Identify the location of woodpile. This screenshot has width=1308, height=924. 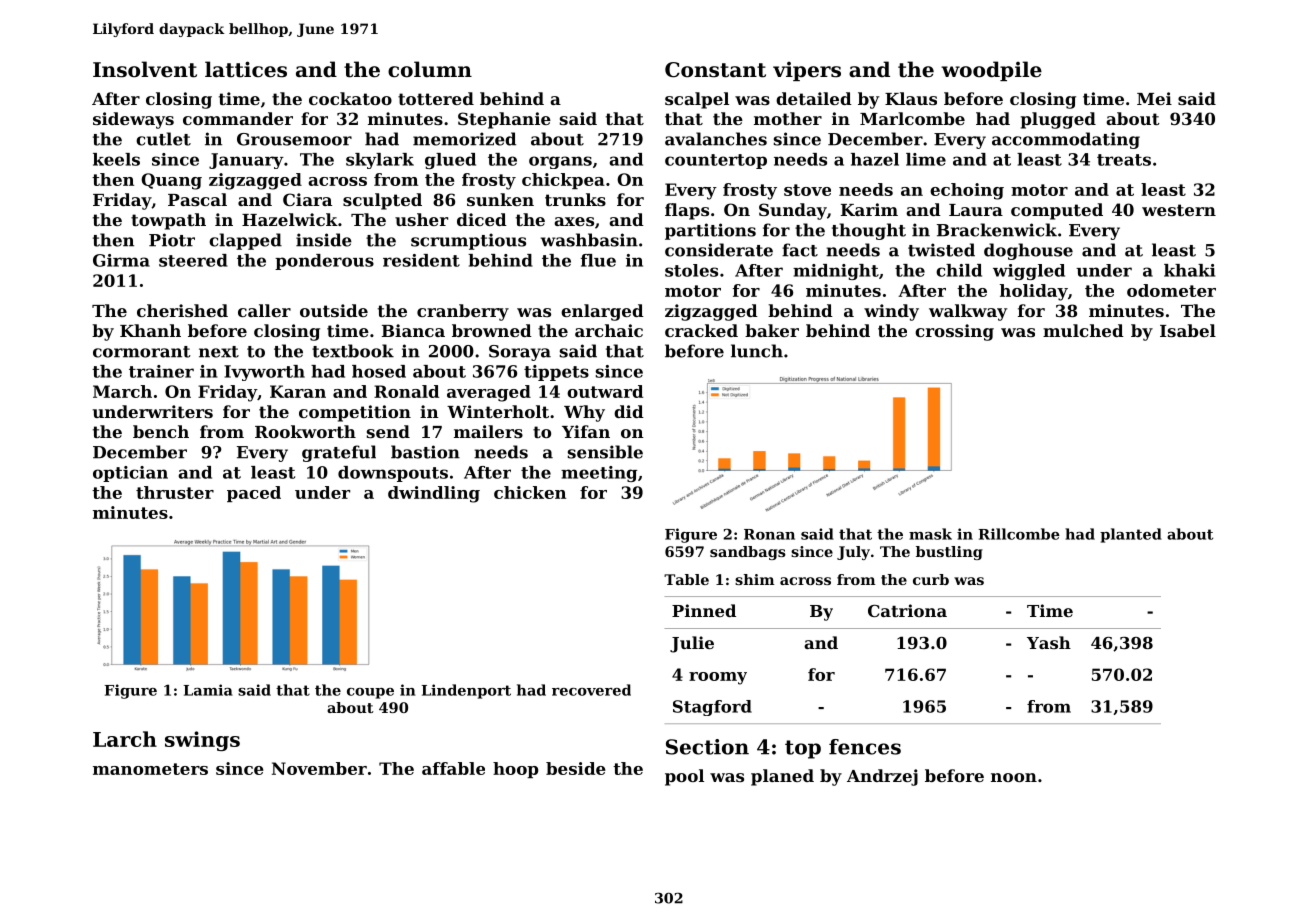
(991, 71).
